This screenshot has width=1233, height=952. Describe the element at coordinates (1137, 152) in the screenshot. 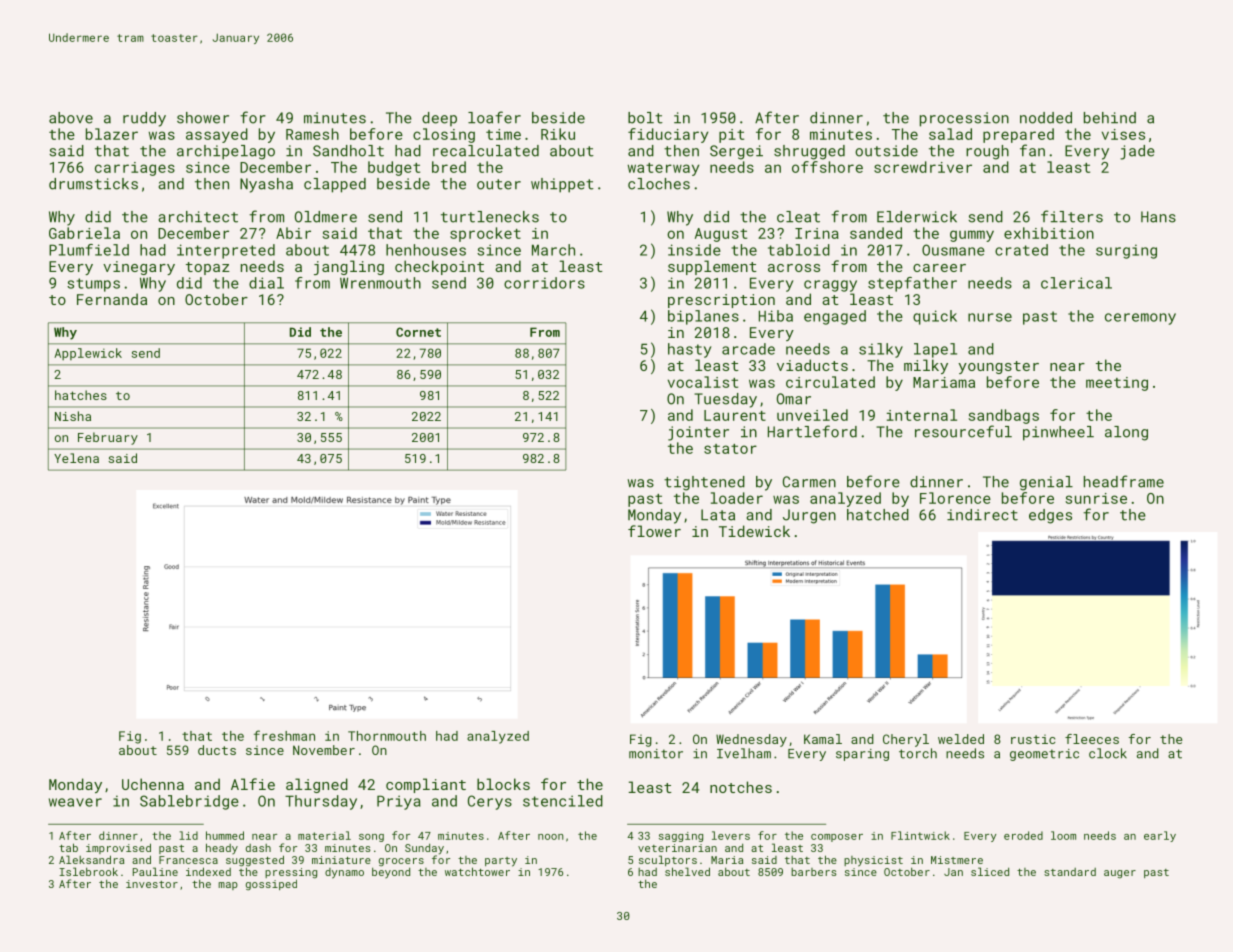

I see `jade` at that location.
